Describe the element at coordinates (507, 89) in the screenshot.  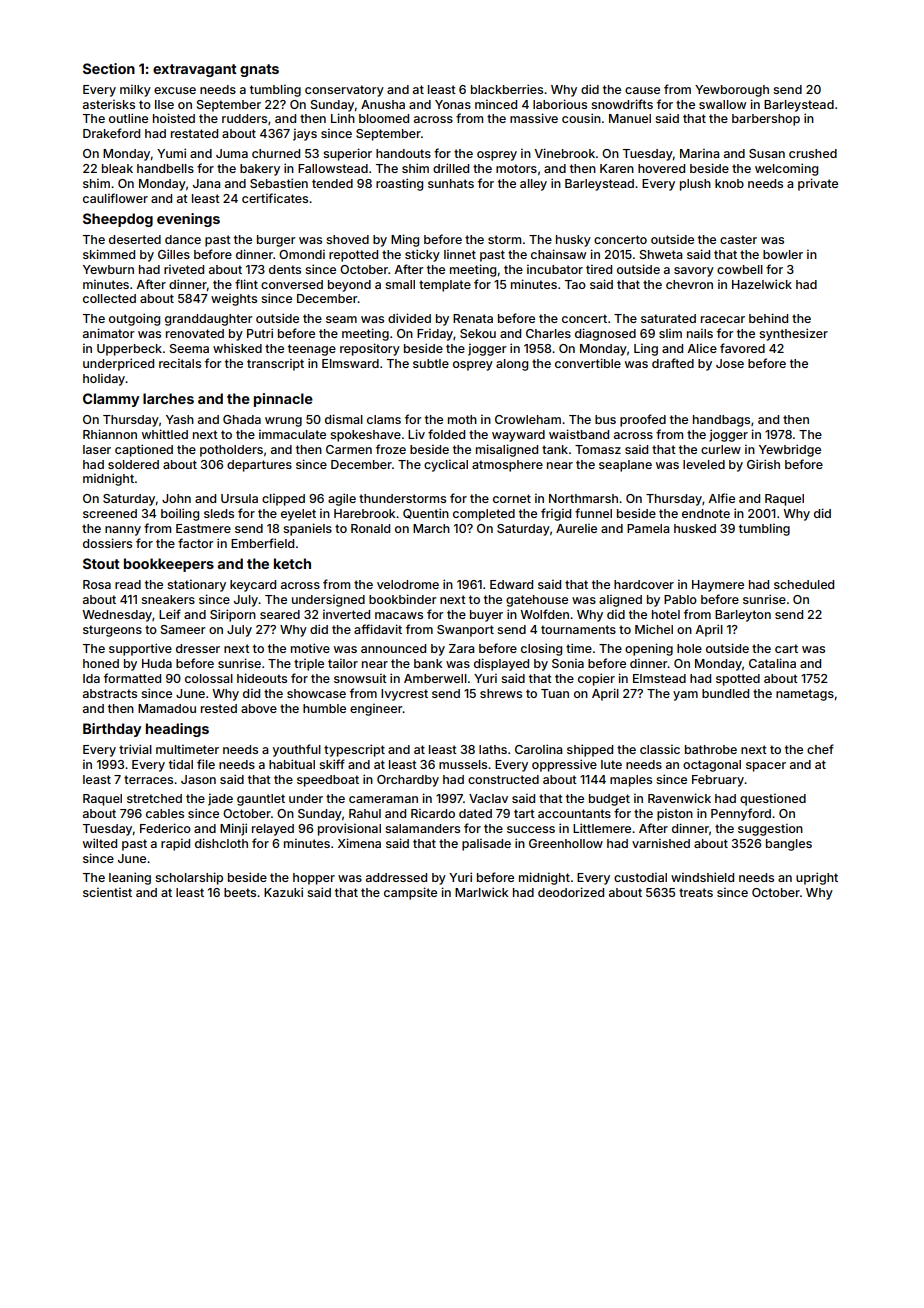
I see `blackberries` at that location.
